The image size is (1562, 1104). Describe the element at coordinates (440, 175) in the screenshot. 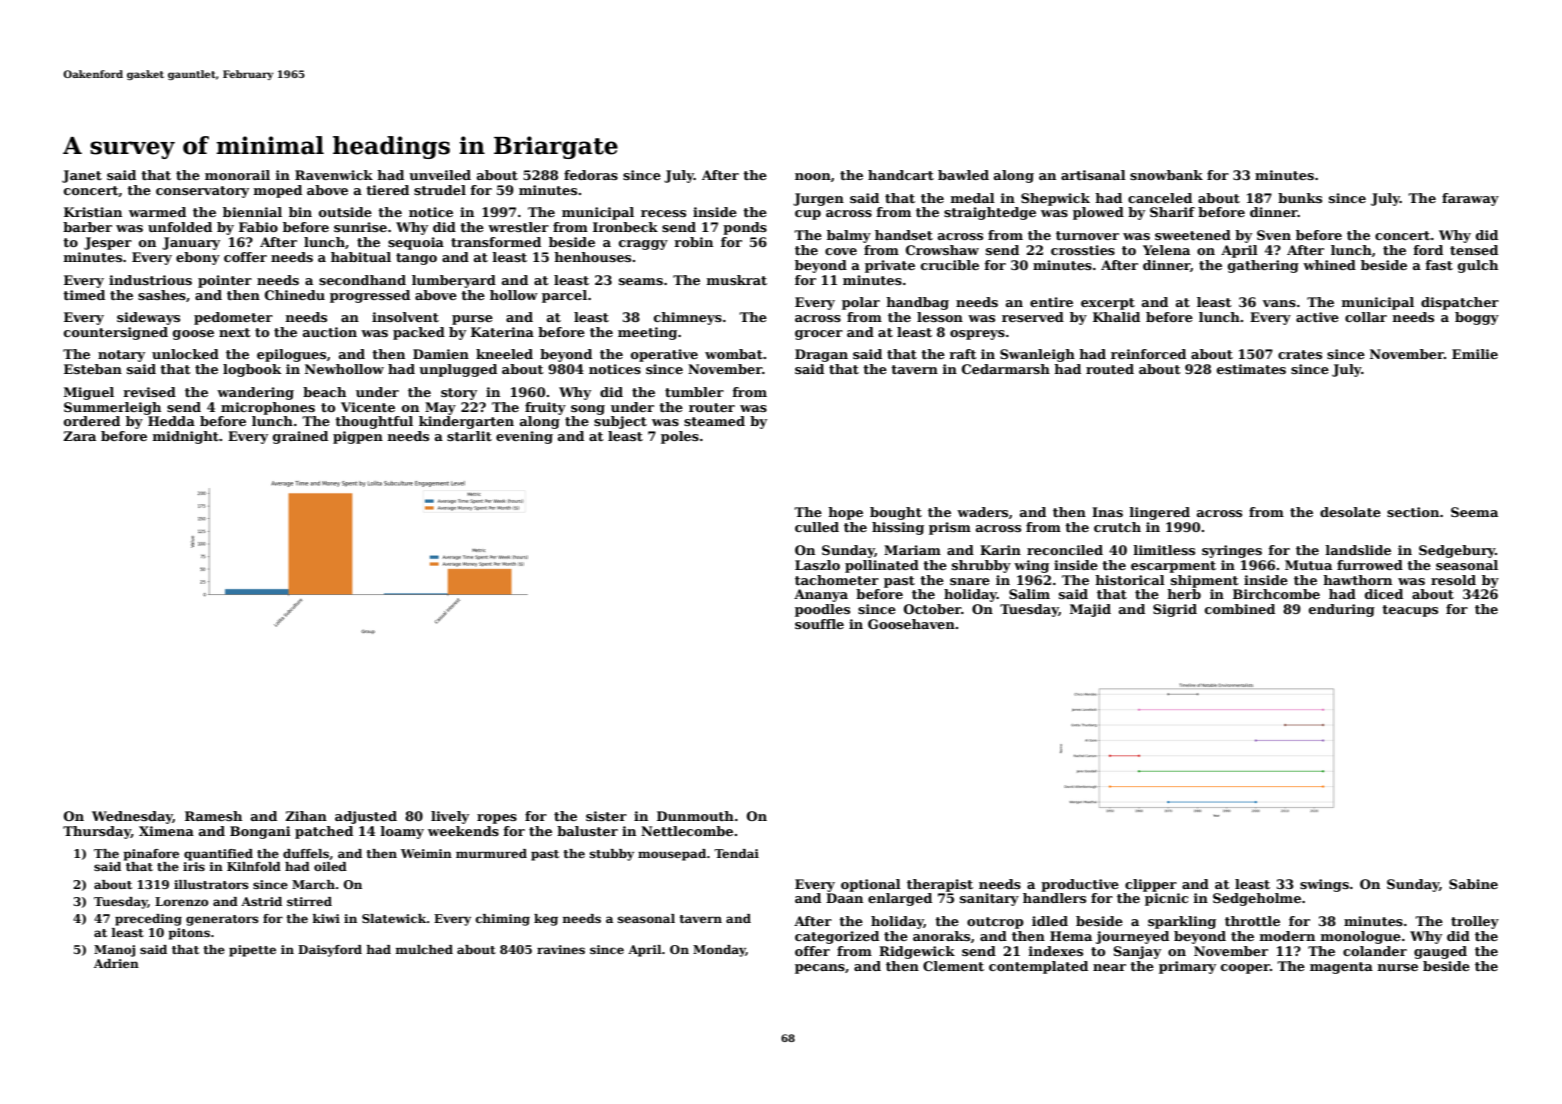

I see `unveiled` at that location.
